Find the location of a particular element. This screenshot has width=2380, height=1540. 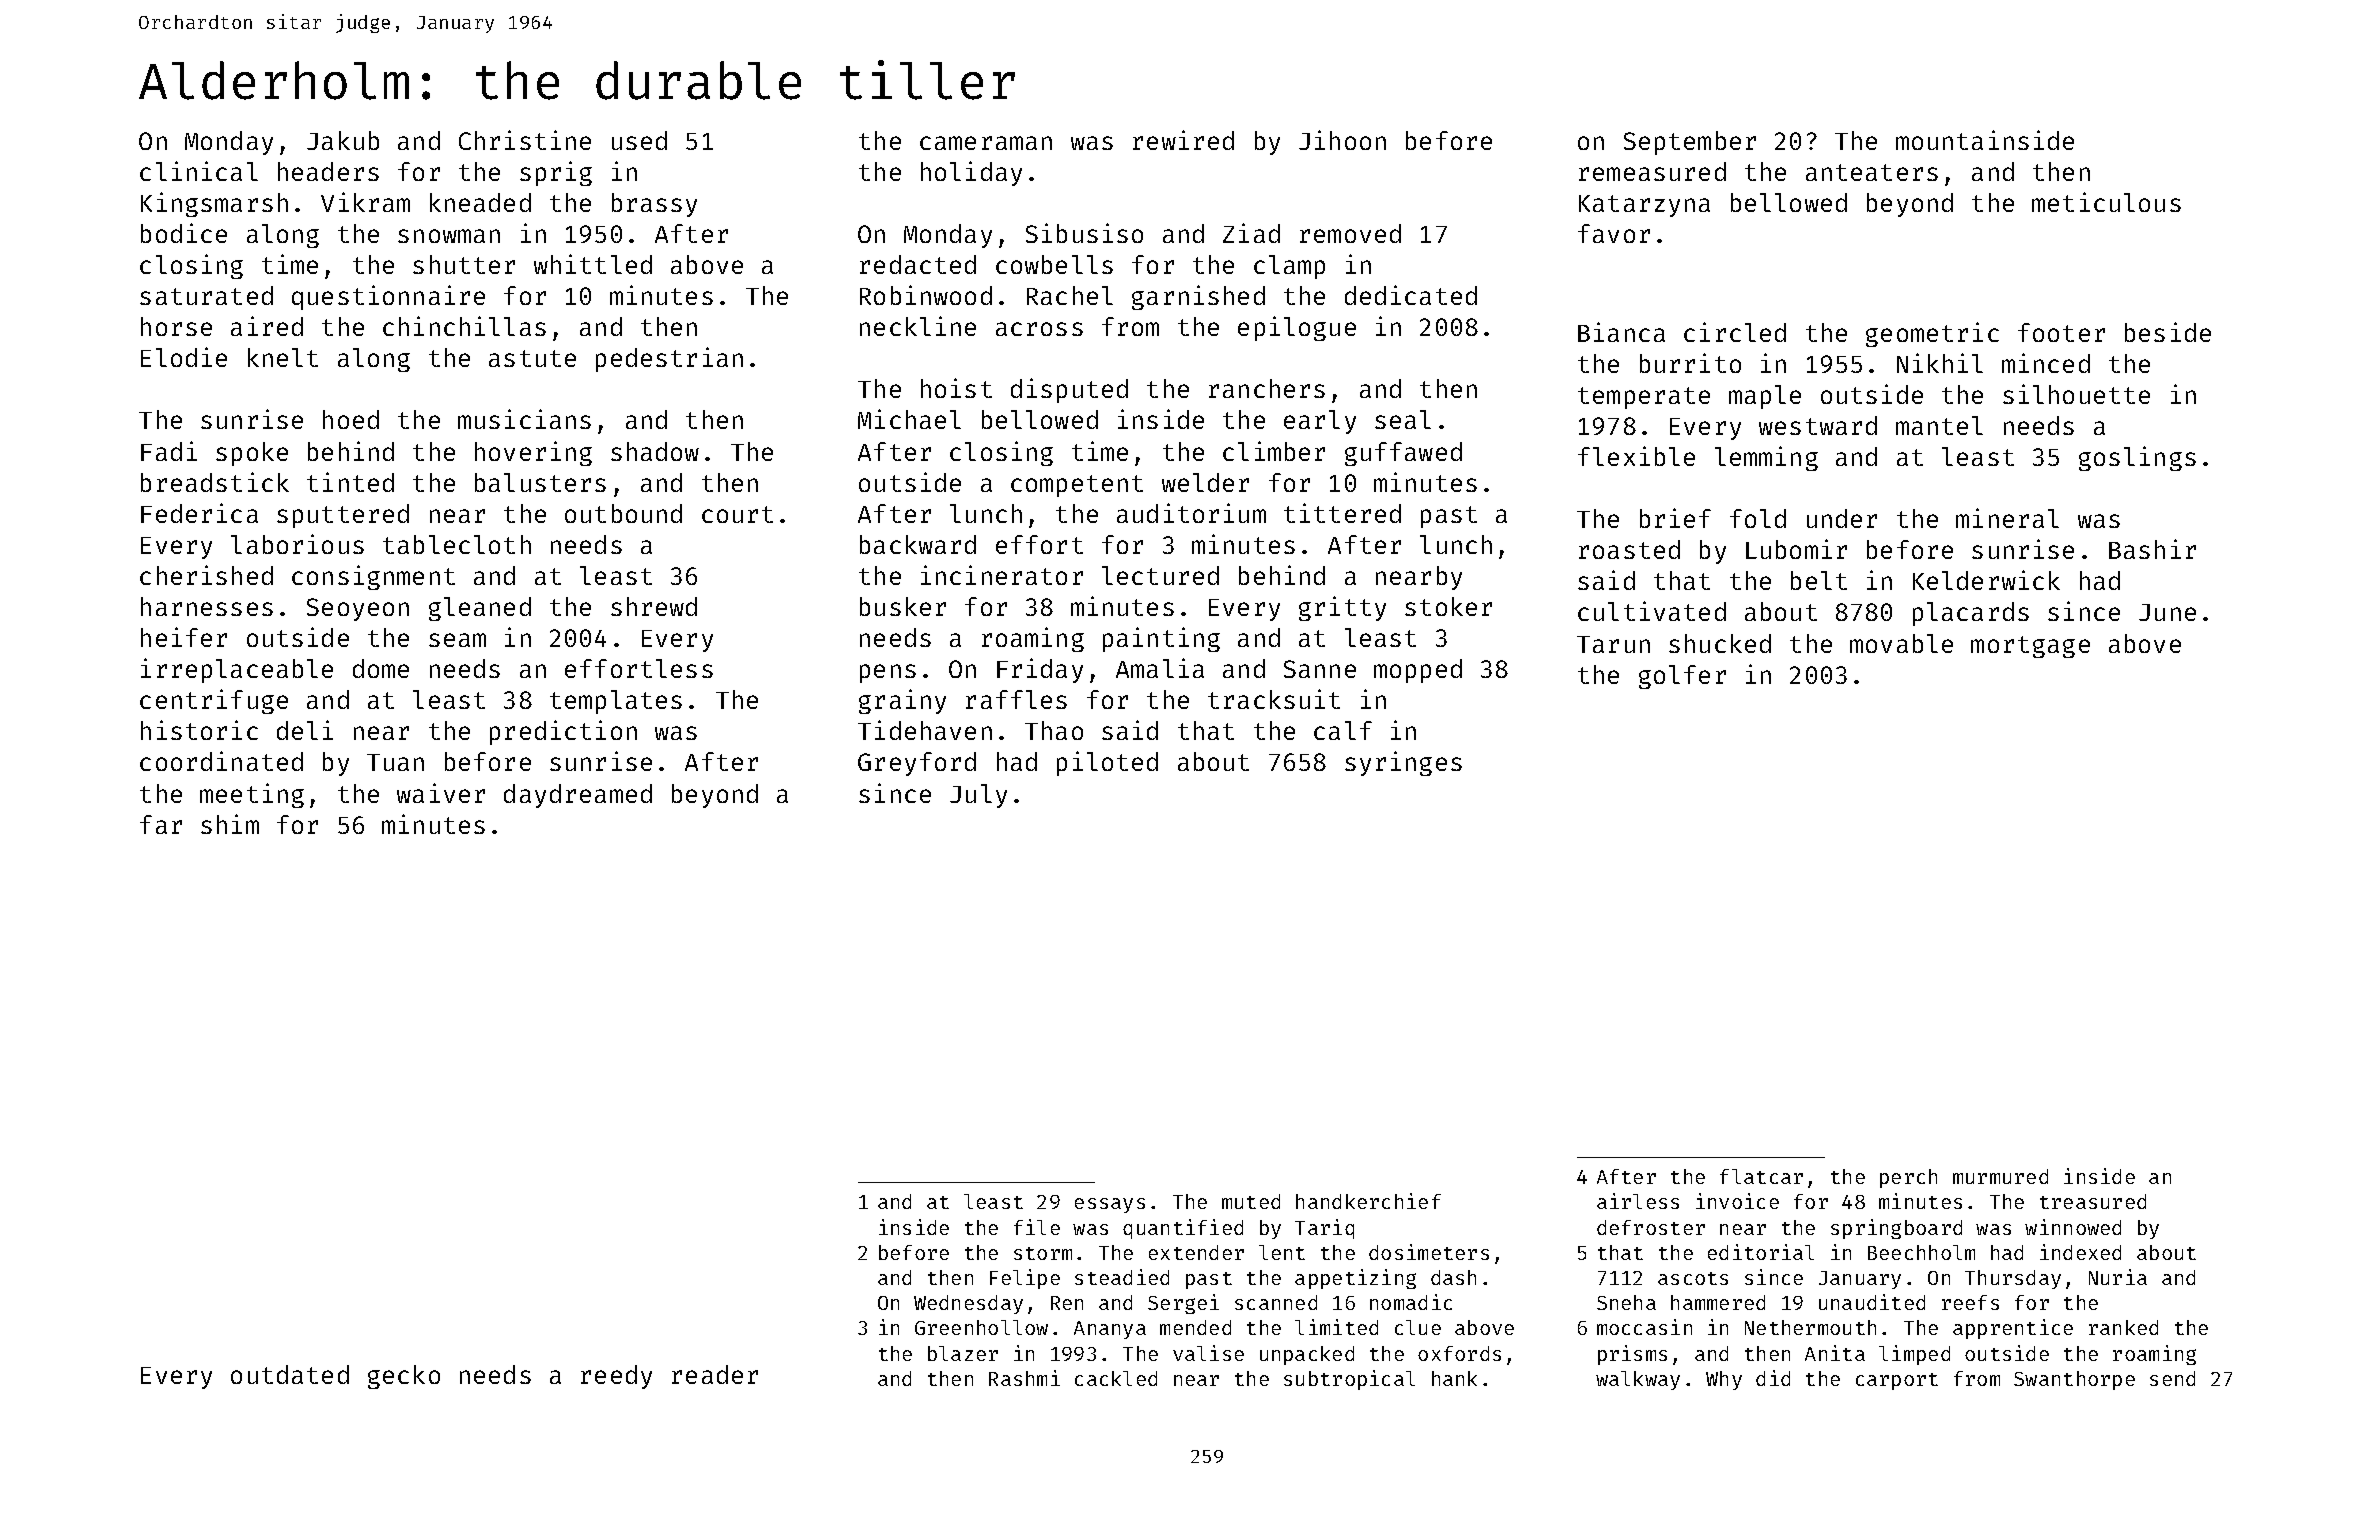

outdated is located at coordinates (290, 1374).
